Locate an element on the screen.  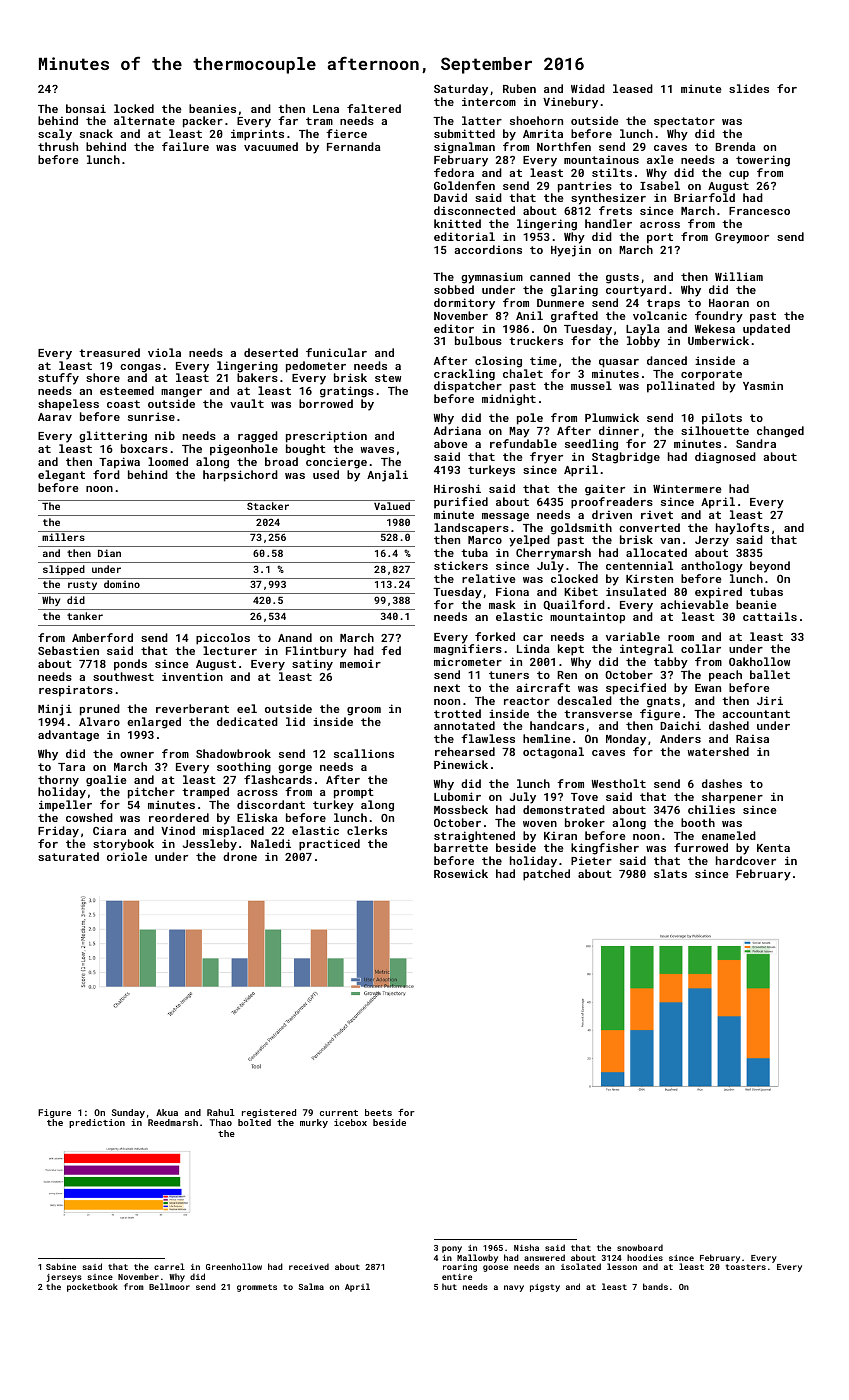
Westholt is located at coordinates (618, 783).
